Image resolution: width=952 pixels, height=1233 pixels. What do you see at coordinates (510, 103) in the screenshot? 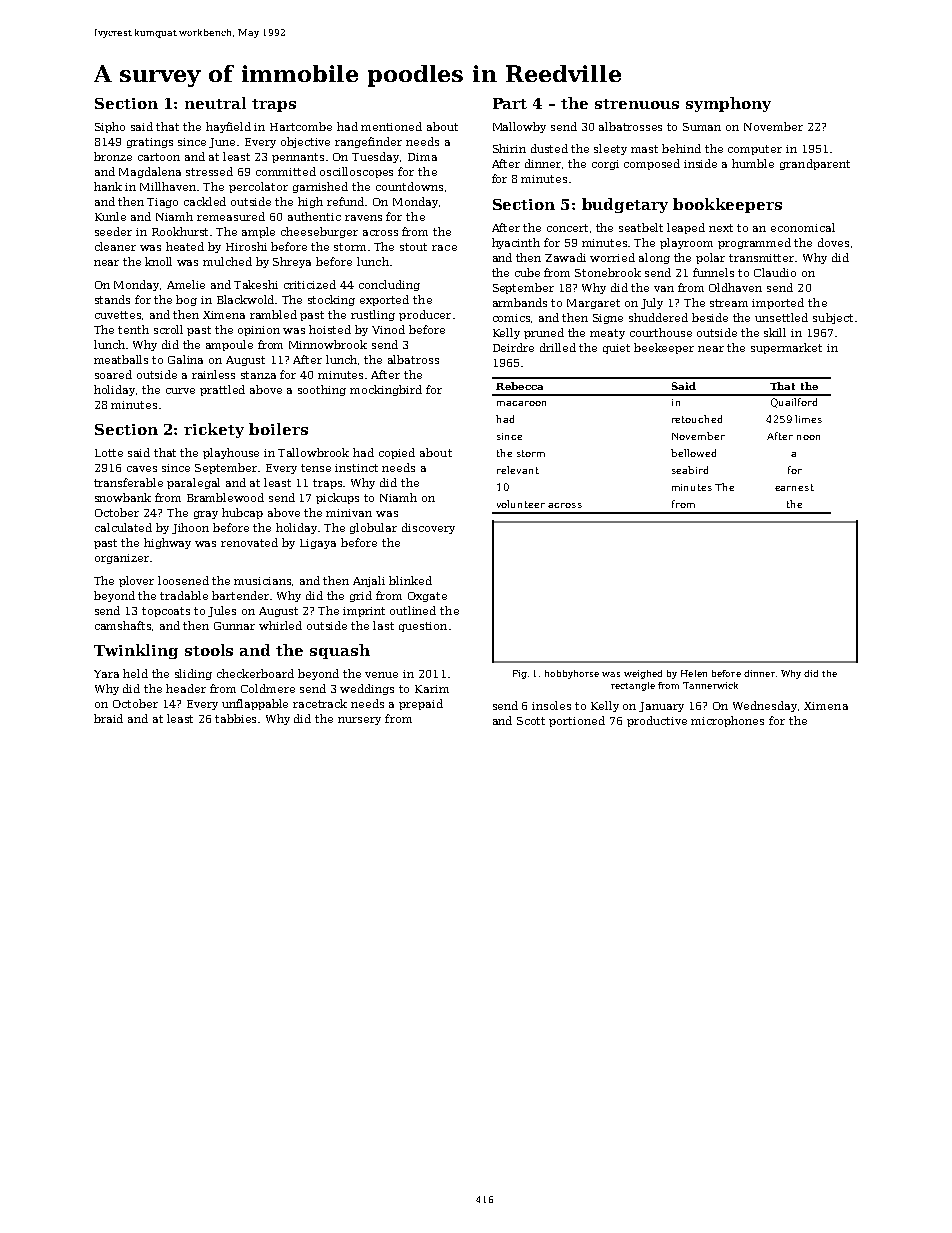
I see `Part` at bounding box center [510, 103].
